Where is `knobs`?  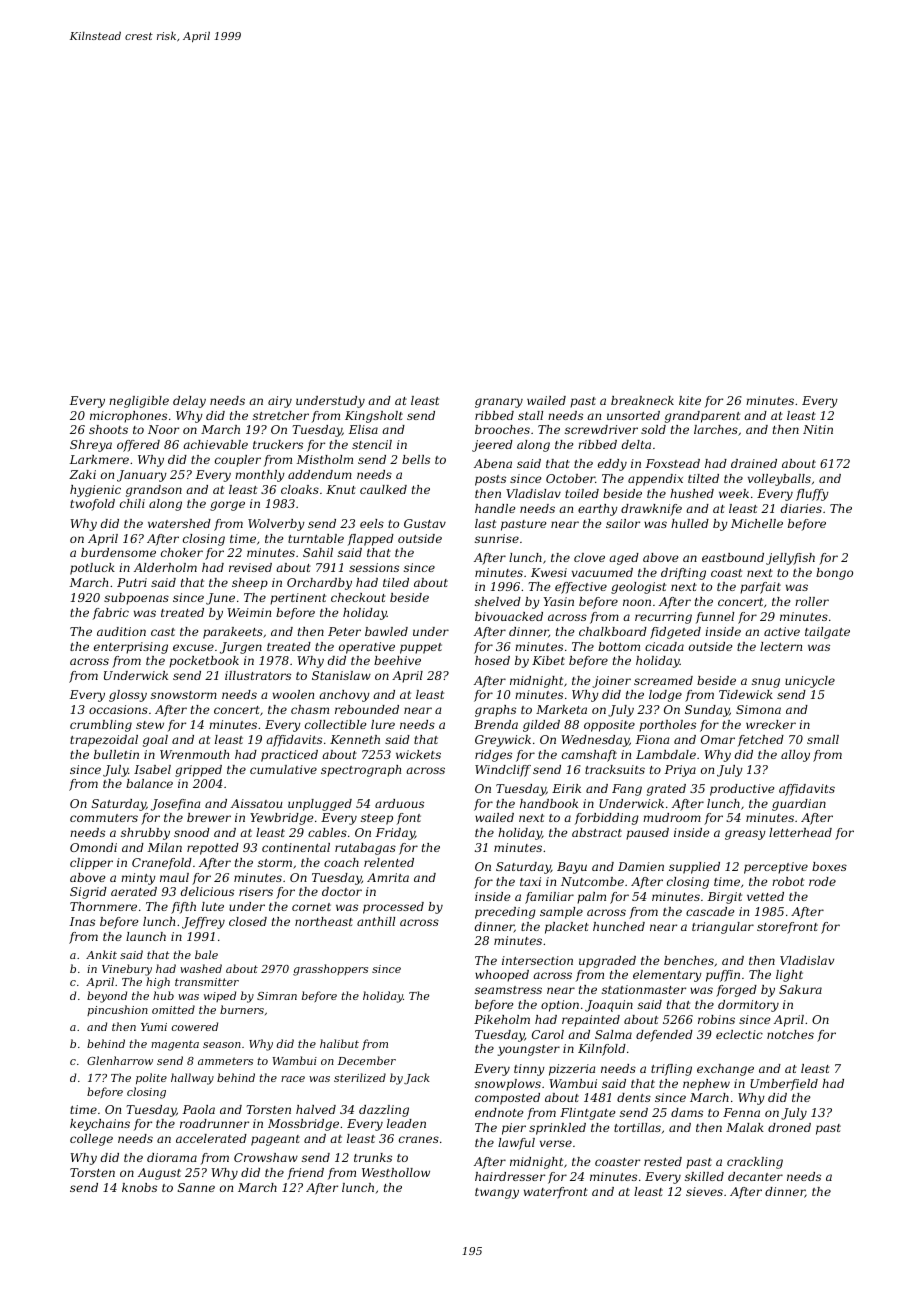 knobs is located at coordinates (139, 1187).
